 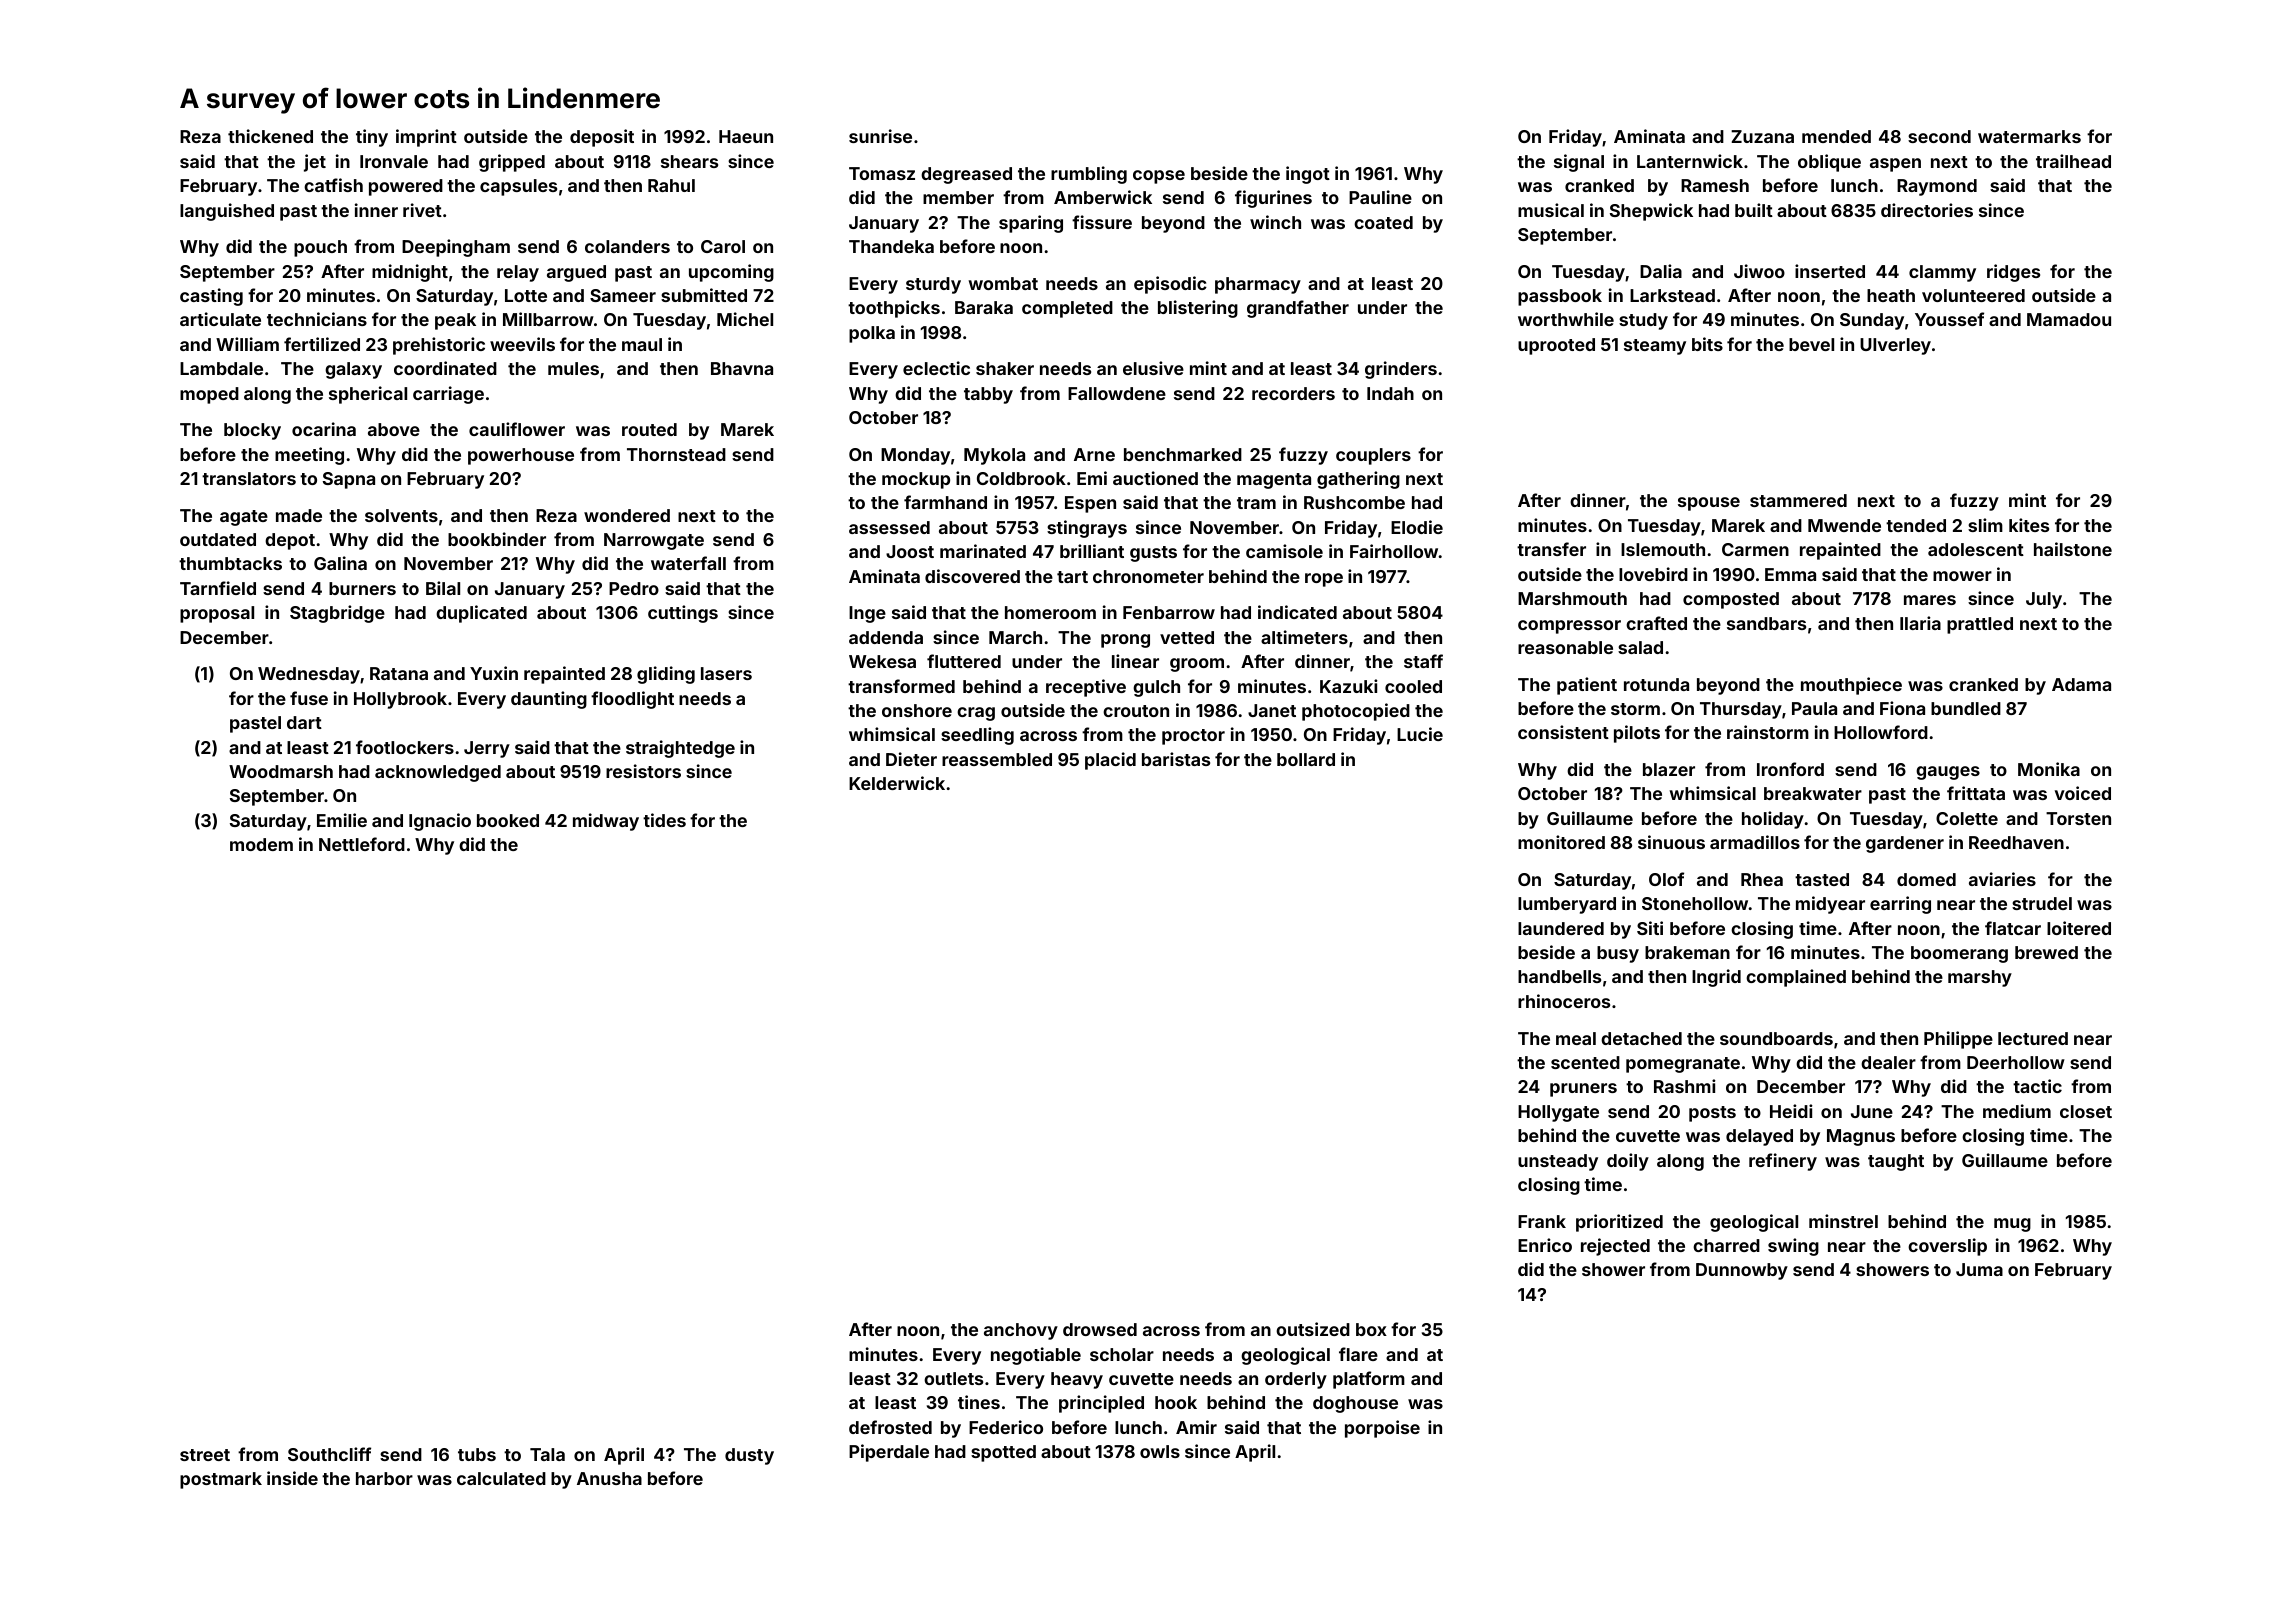 What do you see at coordinates (512, 163) in the image?
I see `gripped` at bounding box center [512, 163].
